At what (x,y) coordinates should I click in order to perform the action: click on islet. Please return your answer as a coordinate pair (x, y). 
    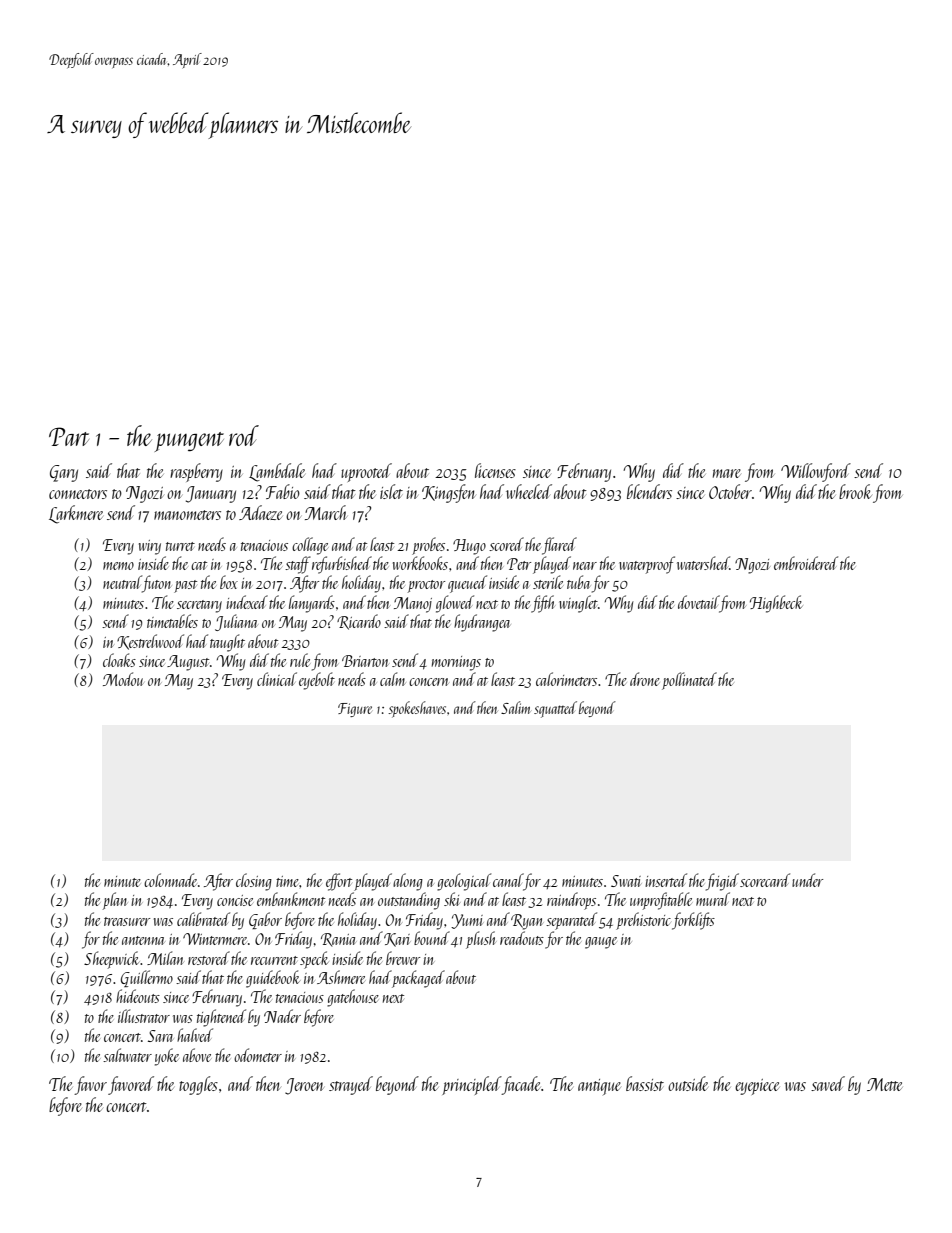
    Looking at the image, I should click on (391, 491).
